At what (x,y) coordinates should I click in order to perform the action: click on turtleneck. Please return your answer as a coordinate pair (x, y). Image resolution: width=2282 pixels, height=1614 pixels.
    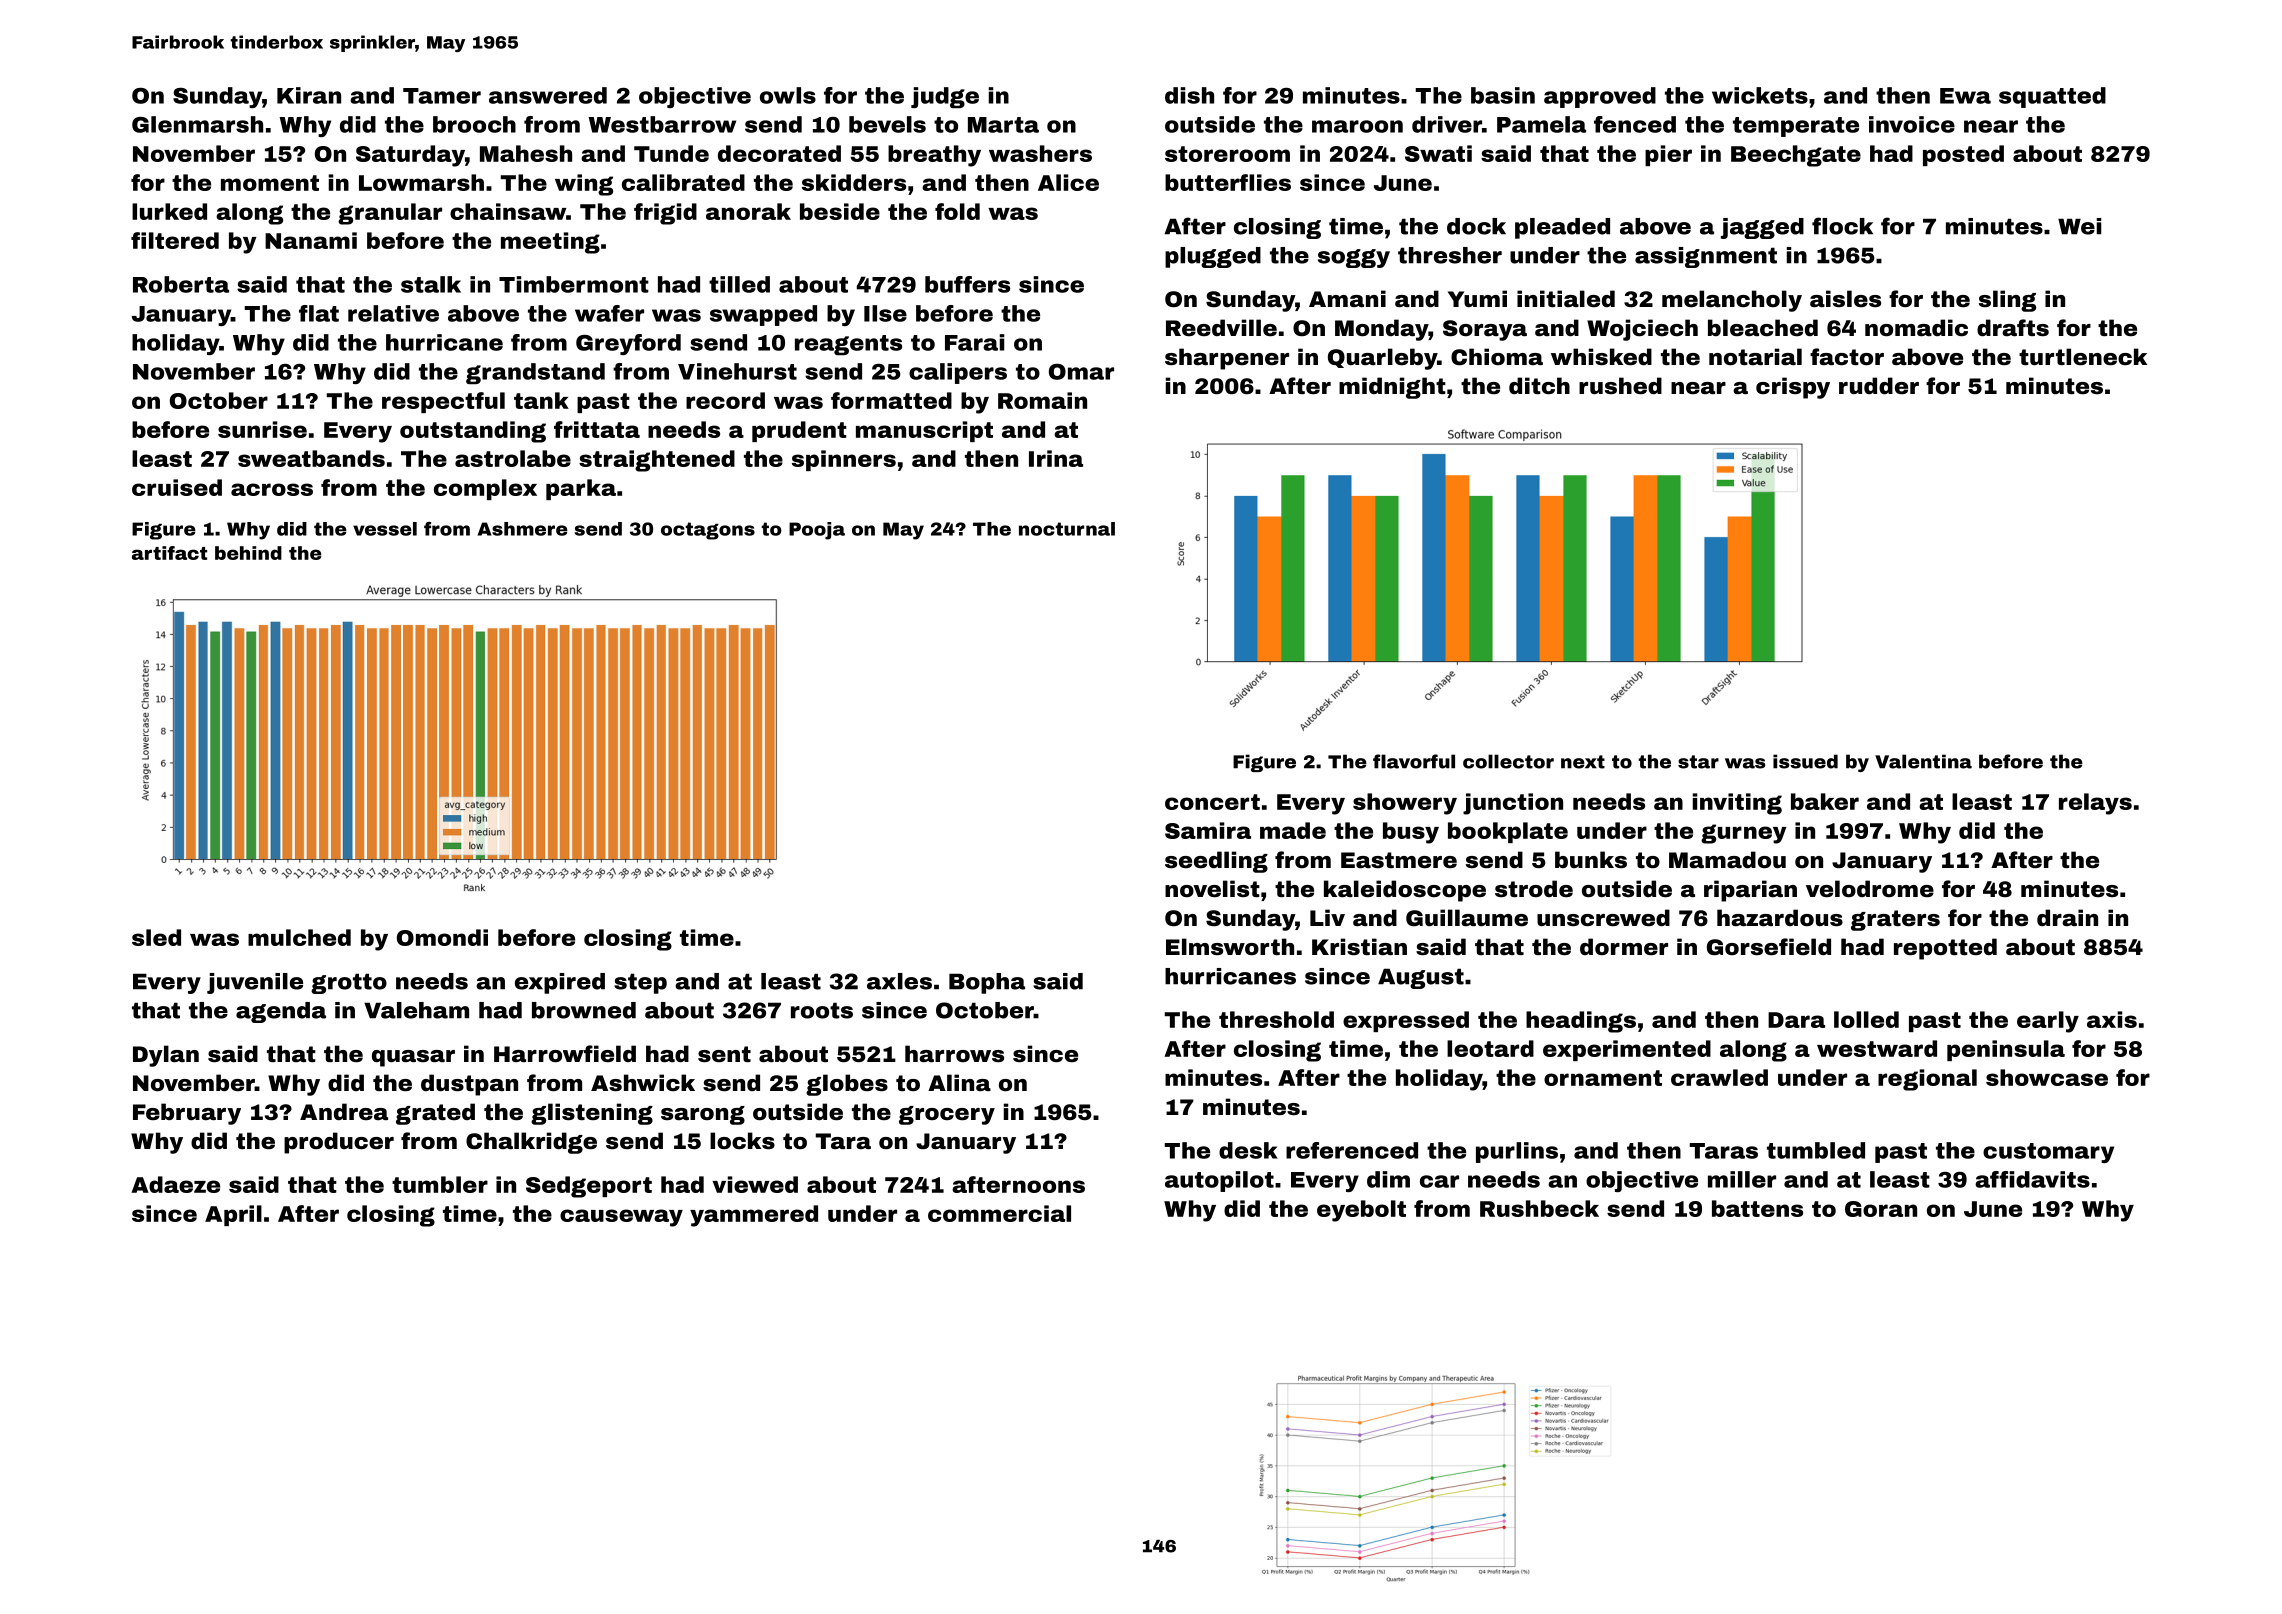
    Looking at the image, I should click on (2083, 357).
